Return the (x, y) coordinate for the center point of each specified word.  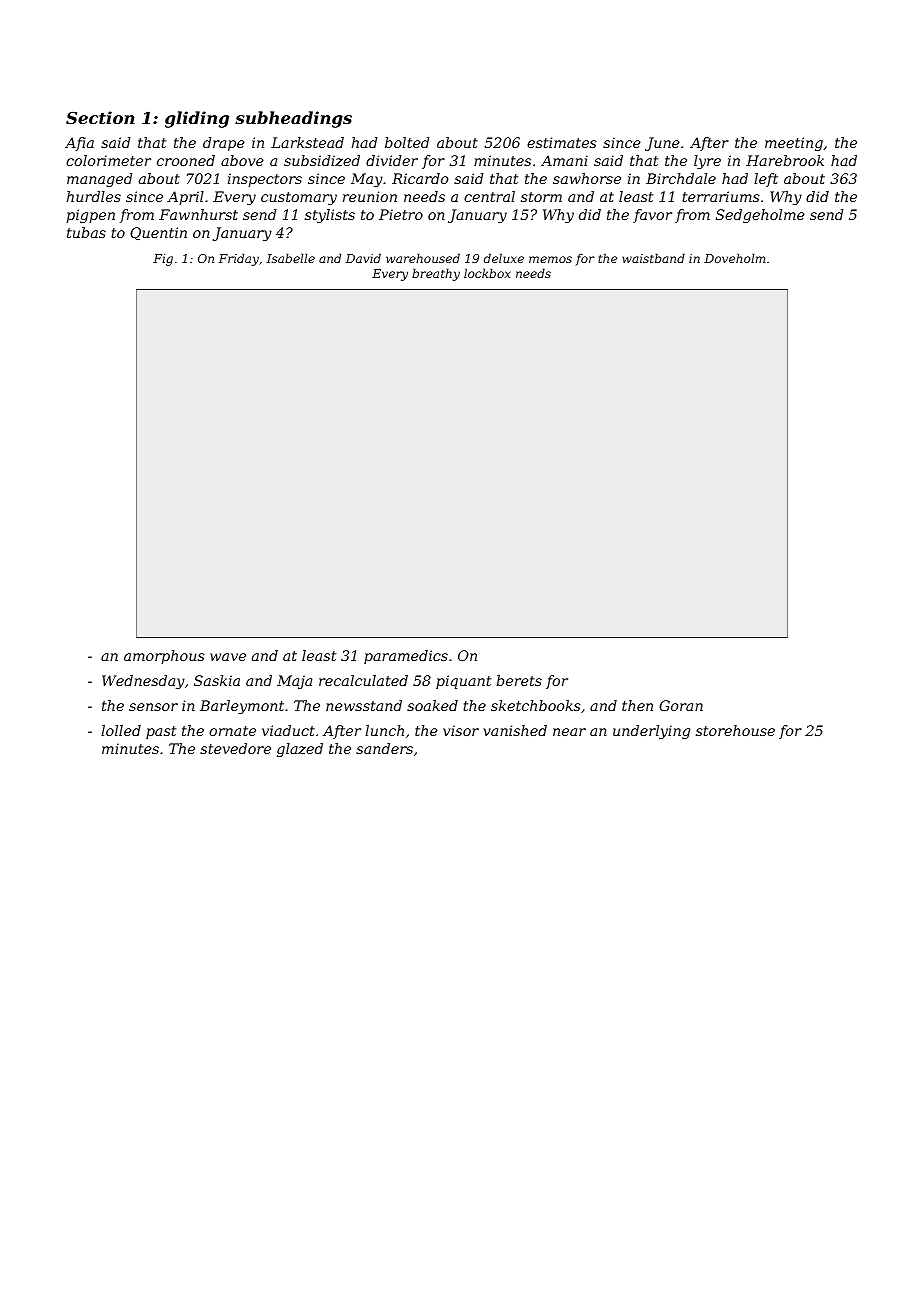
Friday (239, 259)
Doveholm (735, 258)
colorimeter (108, 160)
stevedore (235, 748)
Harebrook (785, 160)
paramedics (406, 657)
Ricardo (420, 178)
